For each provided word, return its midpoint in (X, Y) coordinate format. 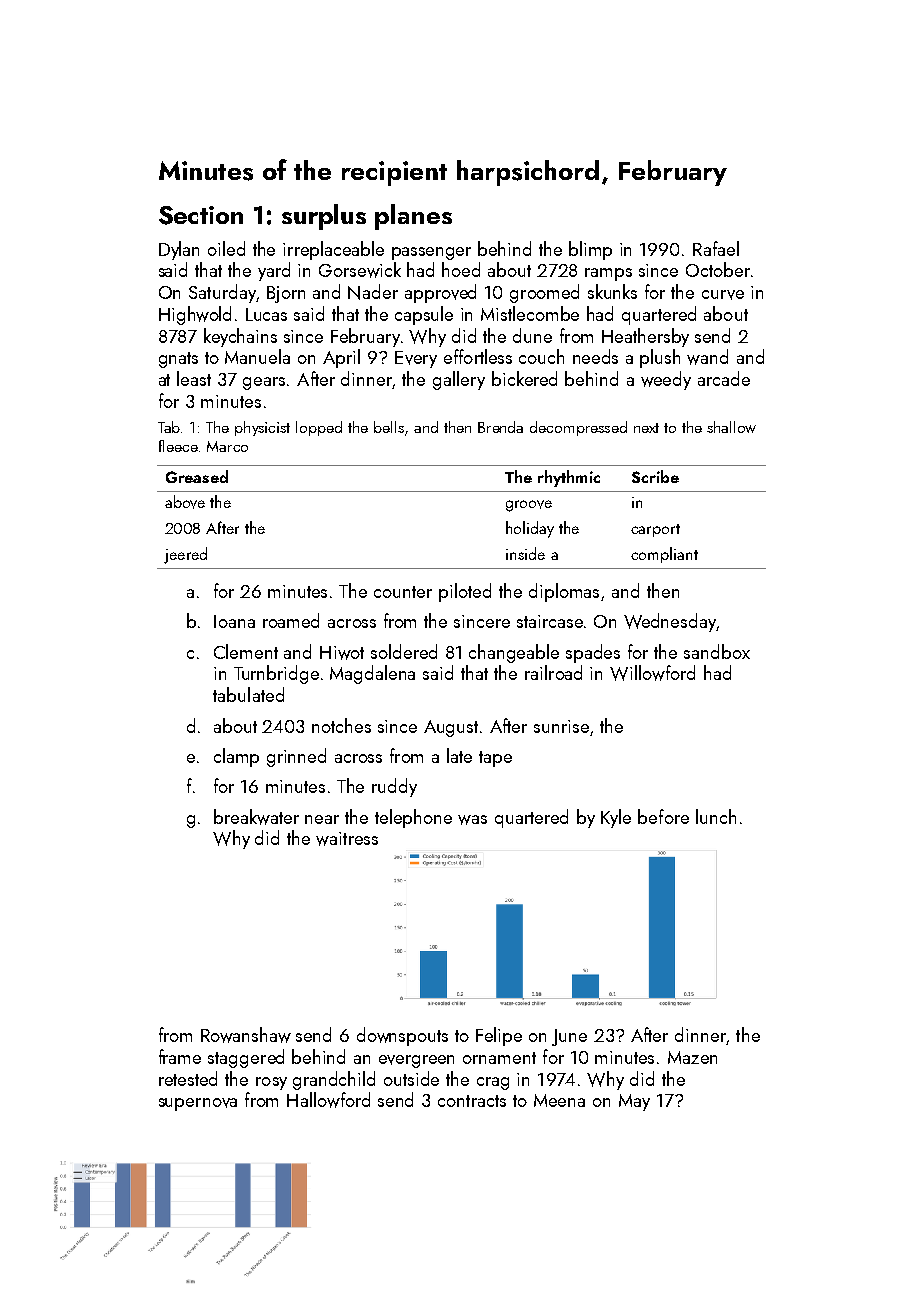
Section (201, 215)
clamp (236, 757)
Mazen (692, 1057)
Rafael (716, 248)
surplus (324, 217)
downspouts (402, 1036)
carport (655, 530)
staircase (550, 621)
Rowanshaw (246, 1035)
